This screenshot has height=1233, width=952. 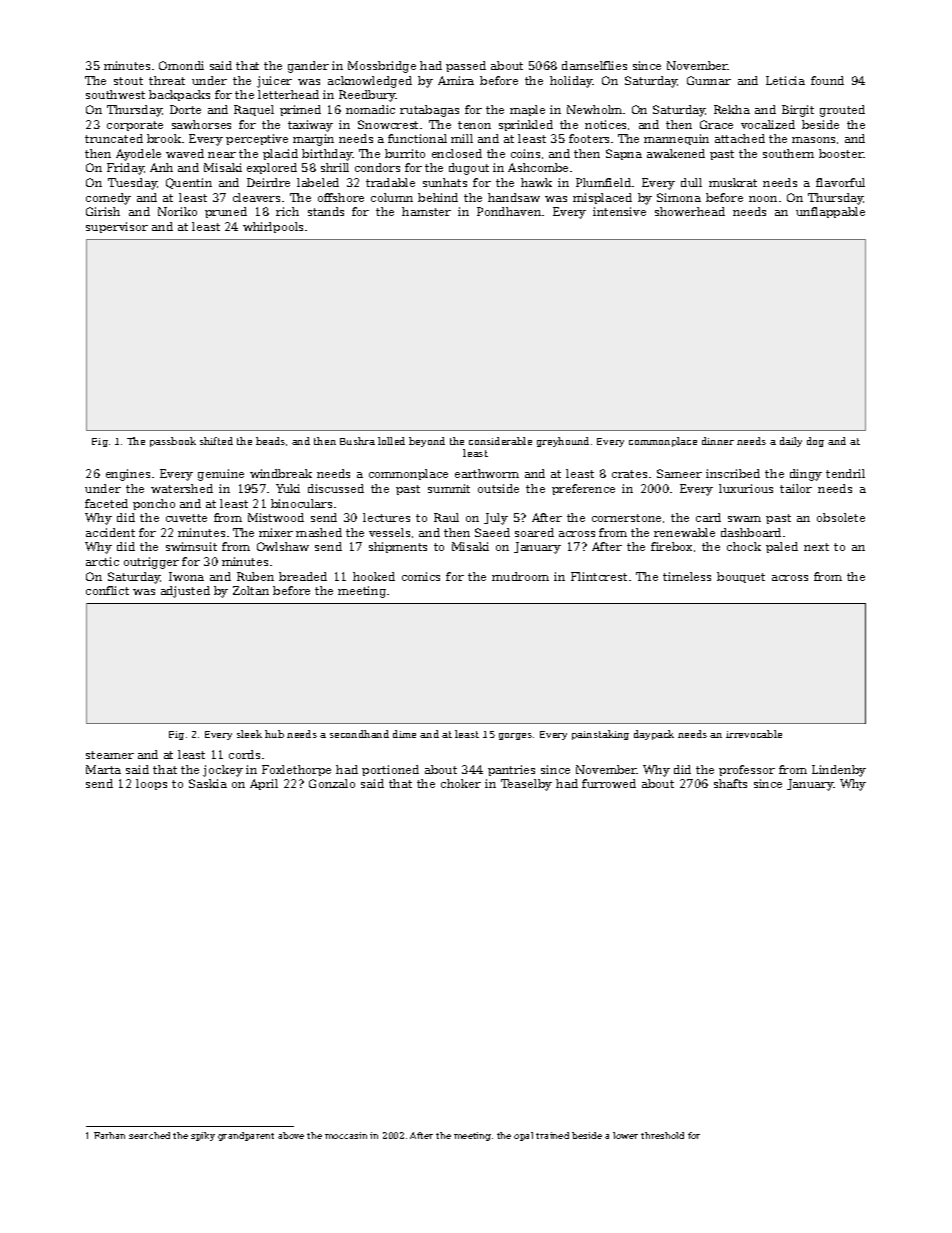 What do you see at coordinates (446, 517) in the screenshot?
I see `Raul` at bounding box center [446, 517].
